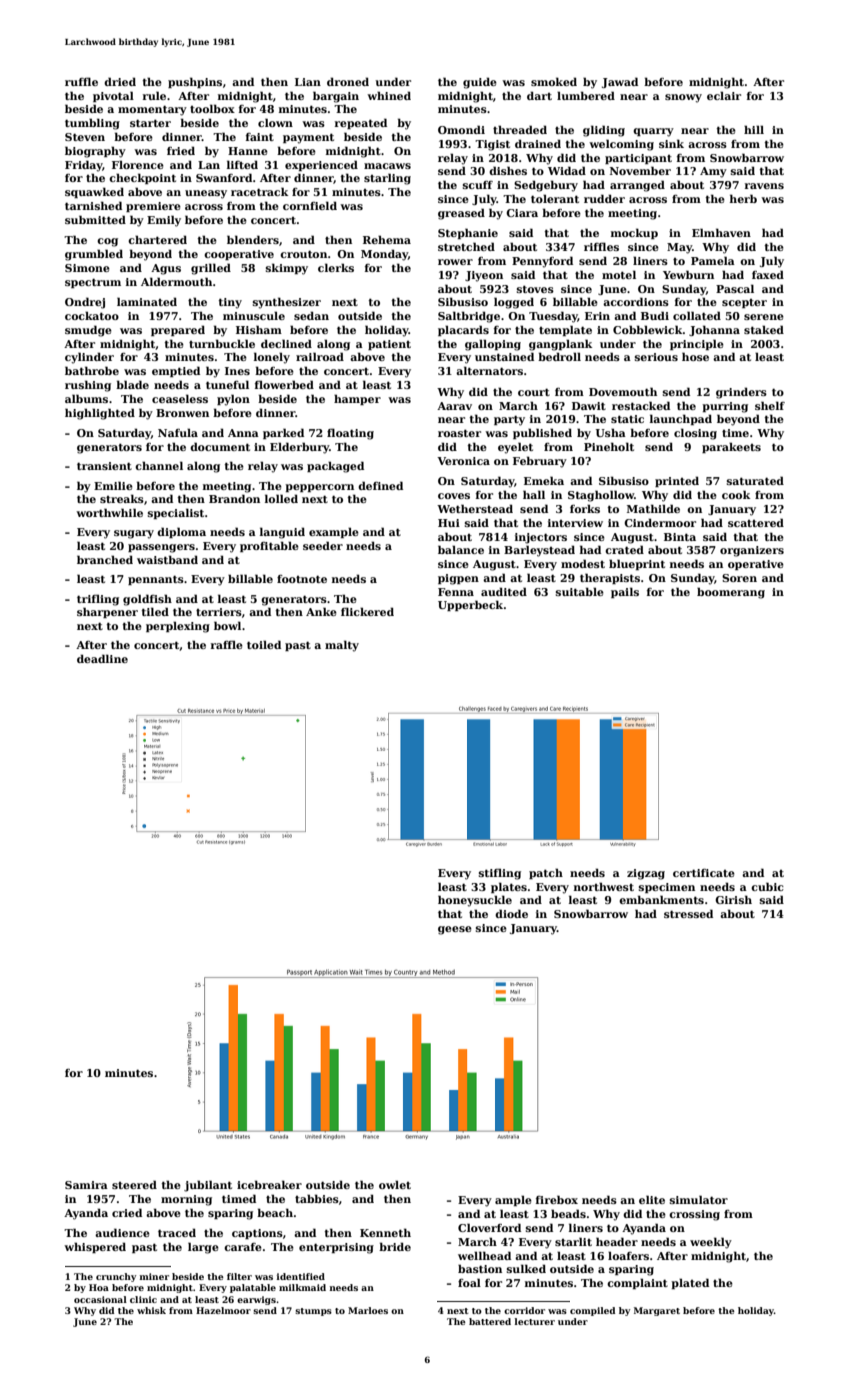 The width and height of the page is (849, 1400). I want to click on Lian, so click(308, 82).
